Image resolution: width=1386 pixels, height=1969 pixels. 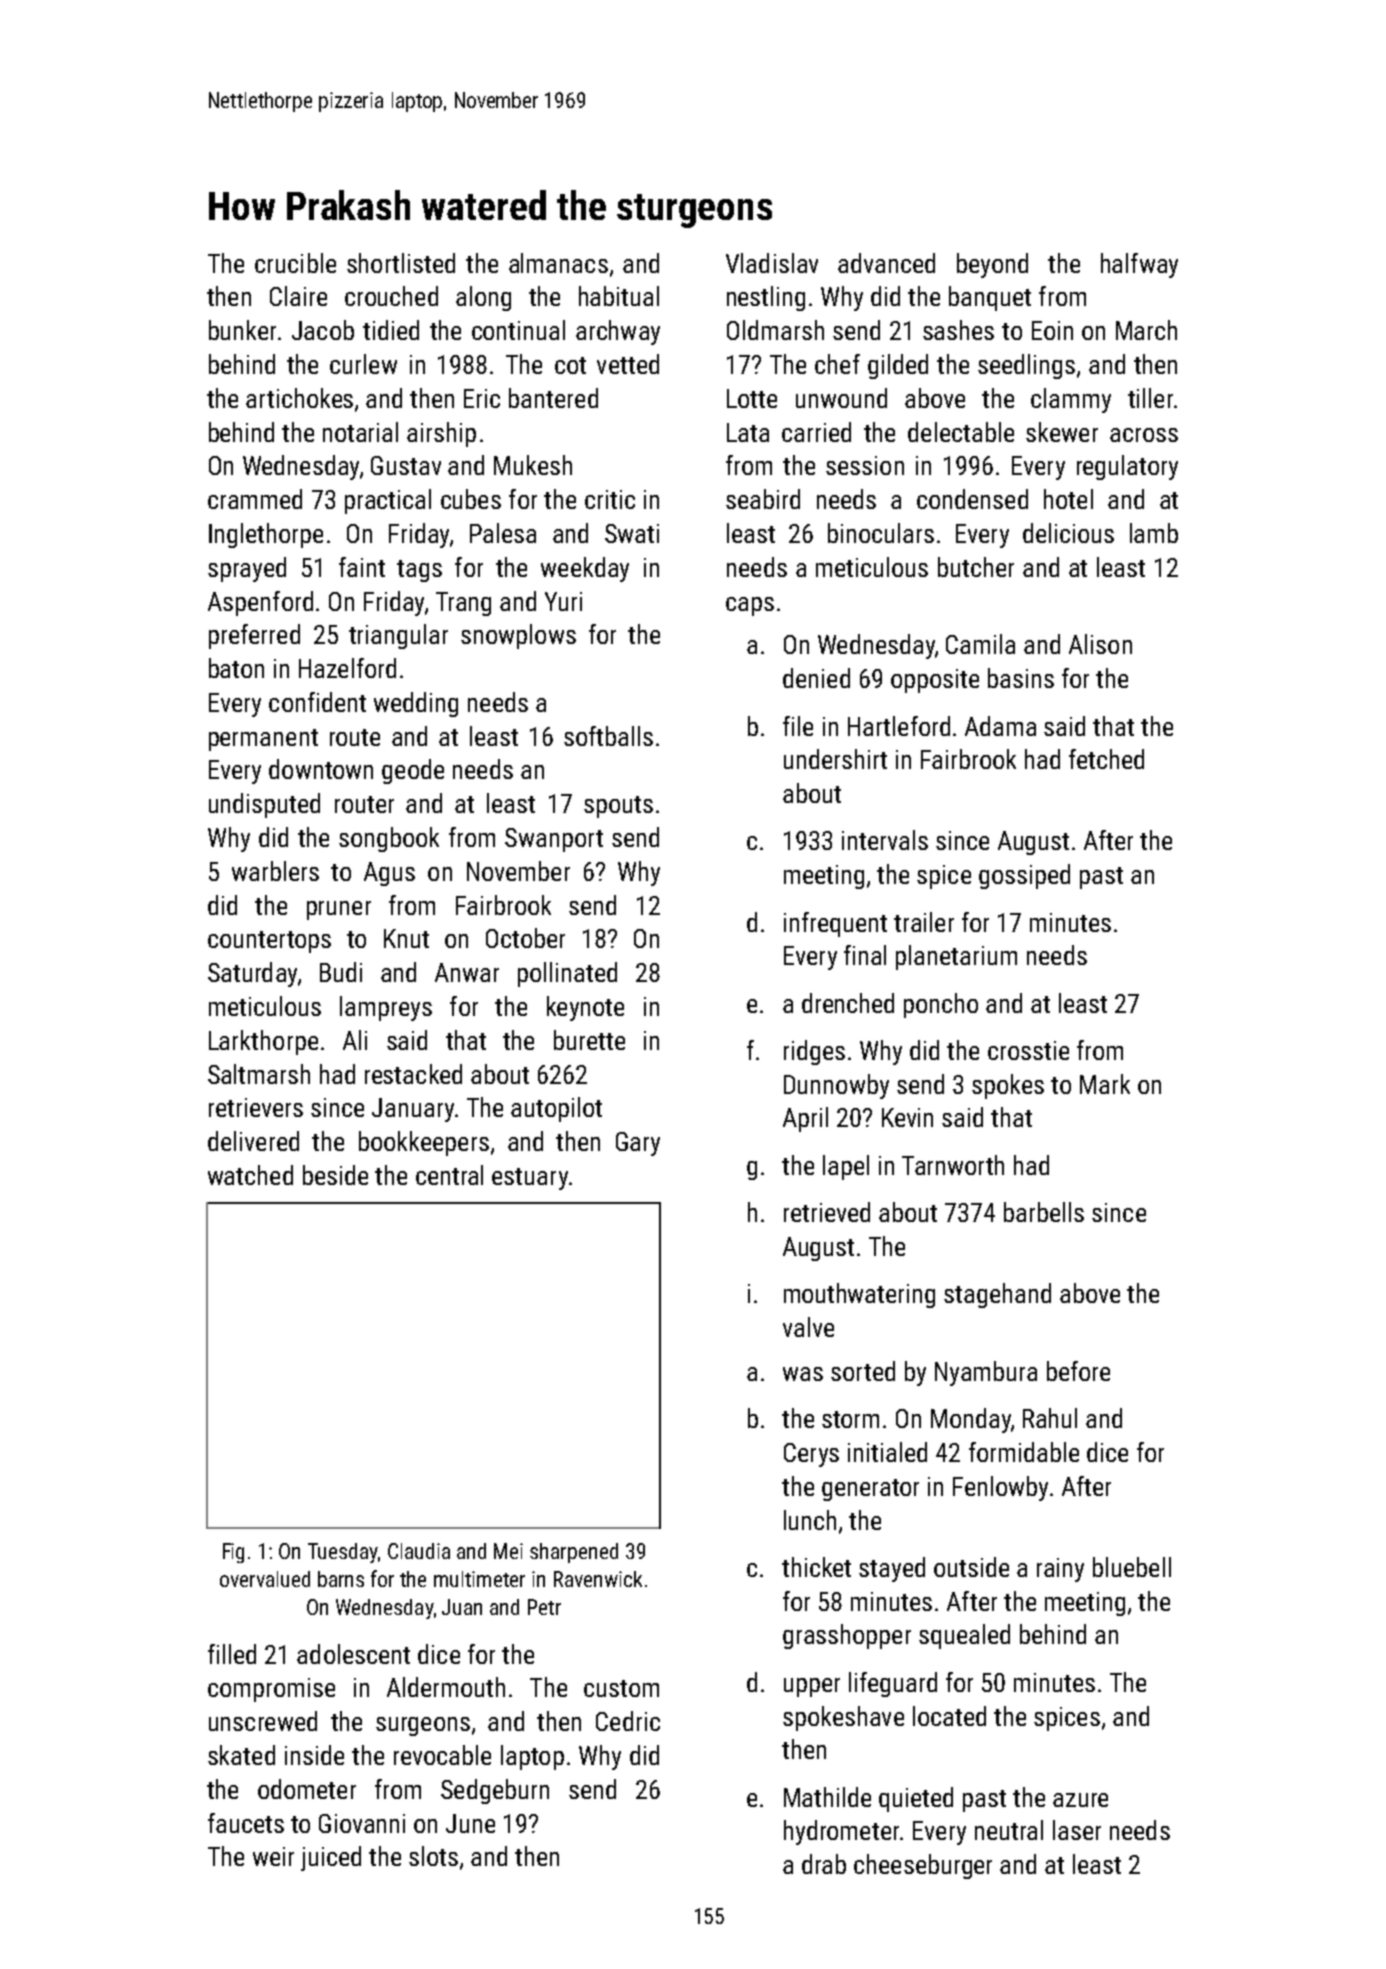 What do you see at coordinates (1100, 644) in the page?
I see `Alison` at bounding box center [1100, 644].
